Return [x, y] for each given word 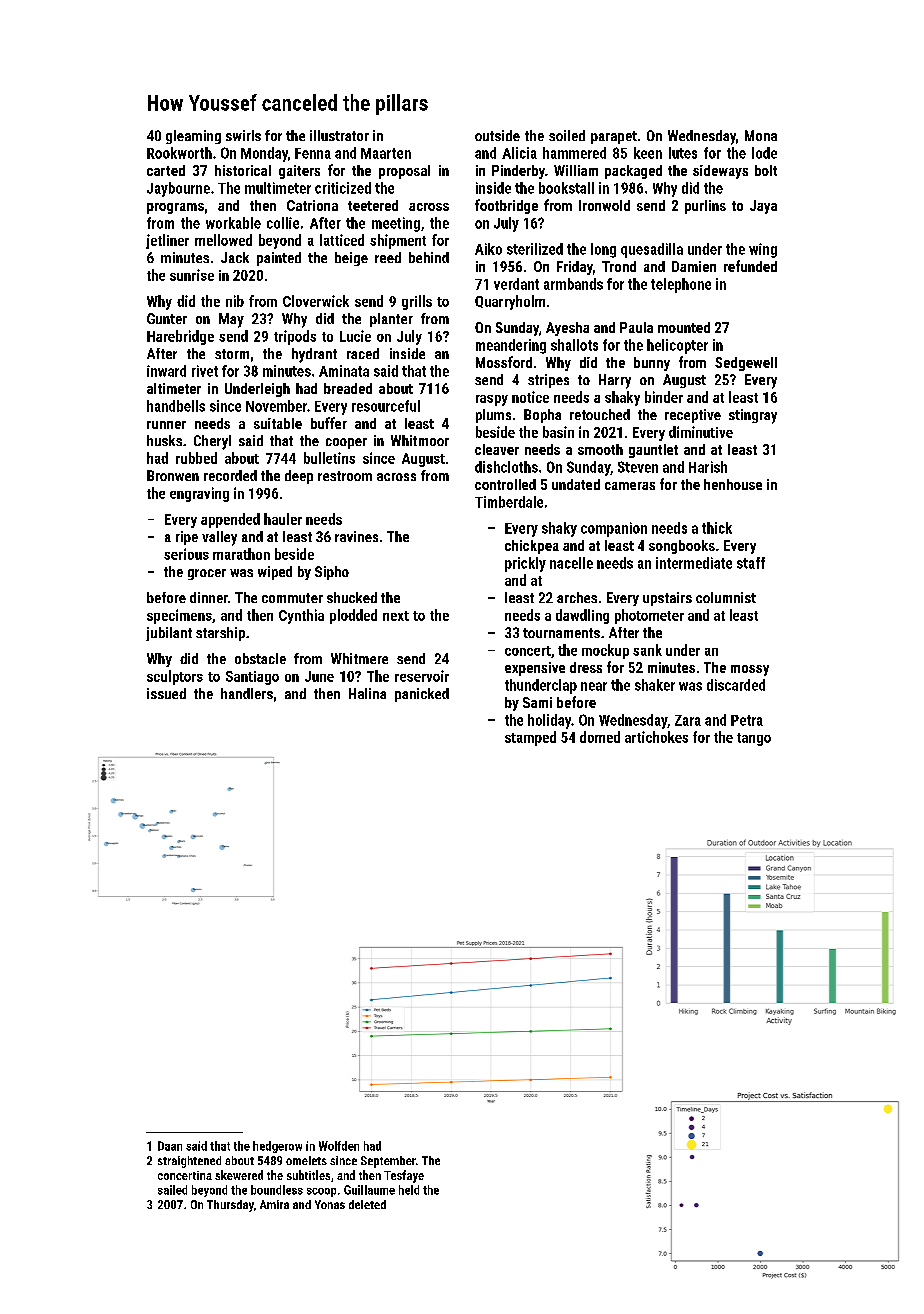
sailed [172, 1190]
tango [754, 739]
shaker [655, 685]
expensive [535, 669]
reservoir [422, 676]
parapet [614, 137]
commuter [292, 598]
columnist [726, 597]
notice [530, 397]
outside [497, 135]
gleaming [193, 137]
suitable [278, 423]
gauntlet [653, 451]
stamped [530, 738]
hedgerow [277, 1147]
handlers [247, 693]
